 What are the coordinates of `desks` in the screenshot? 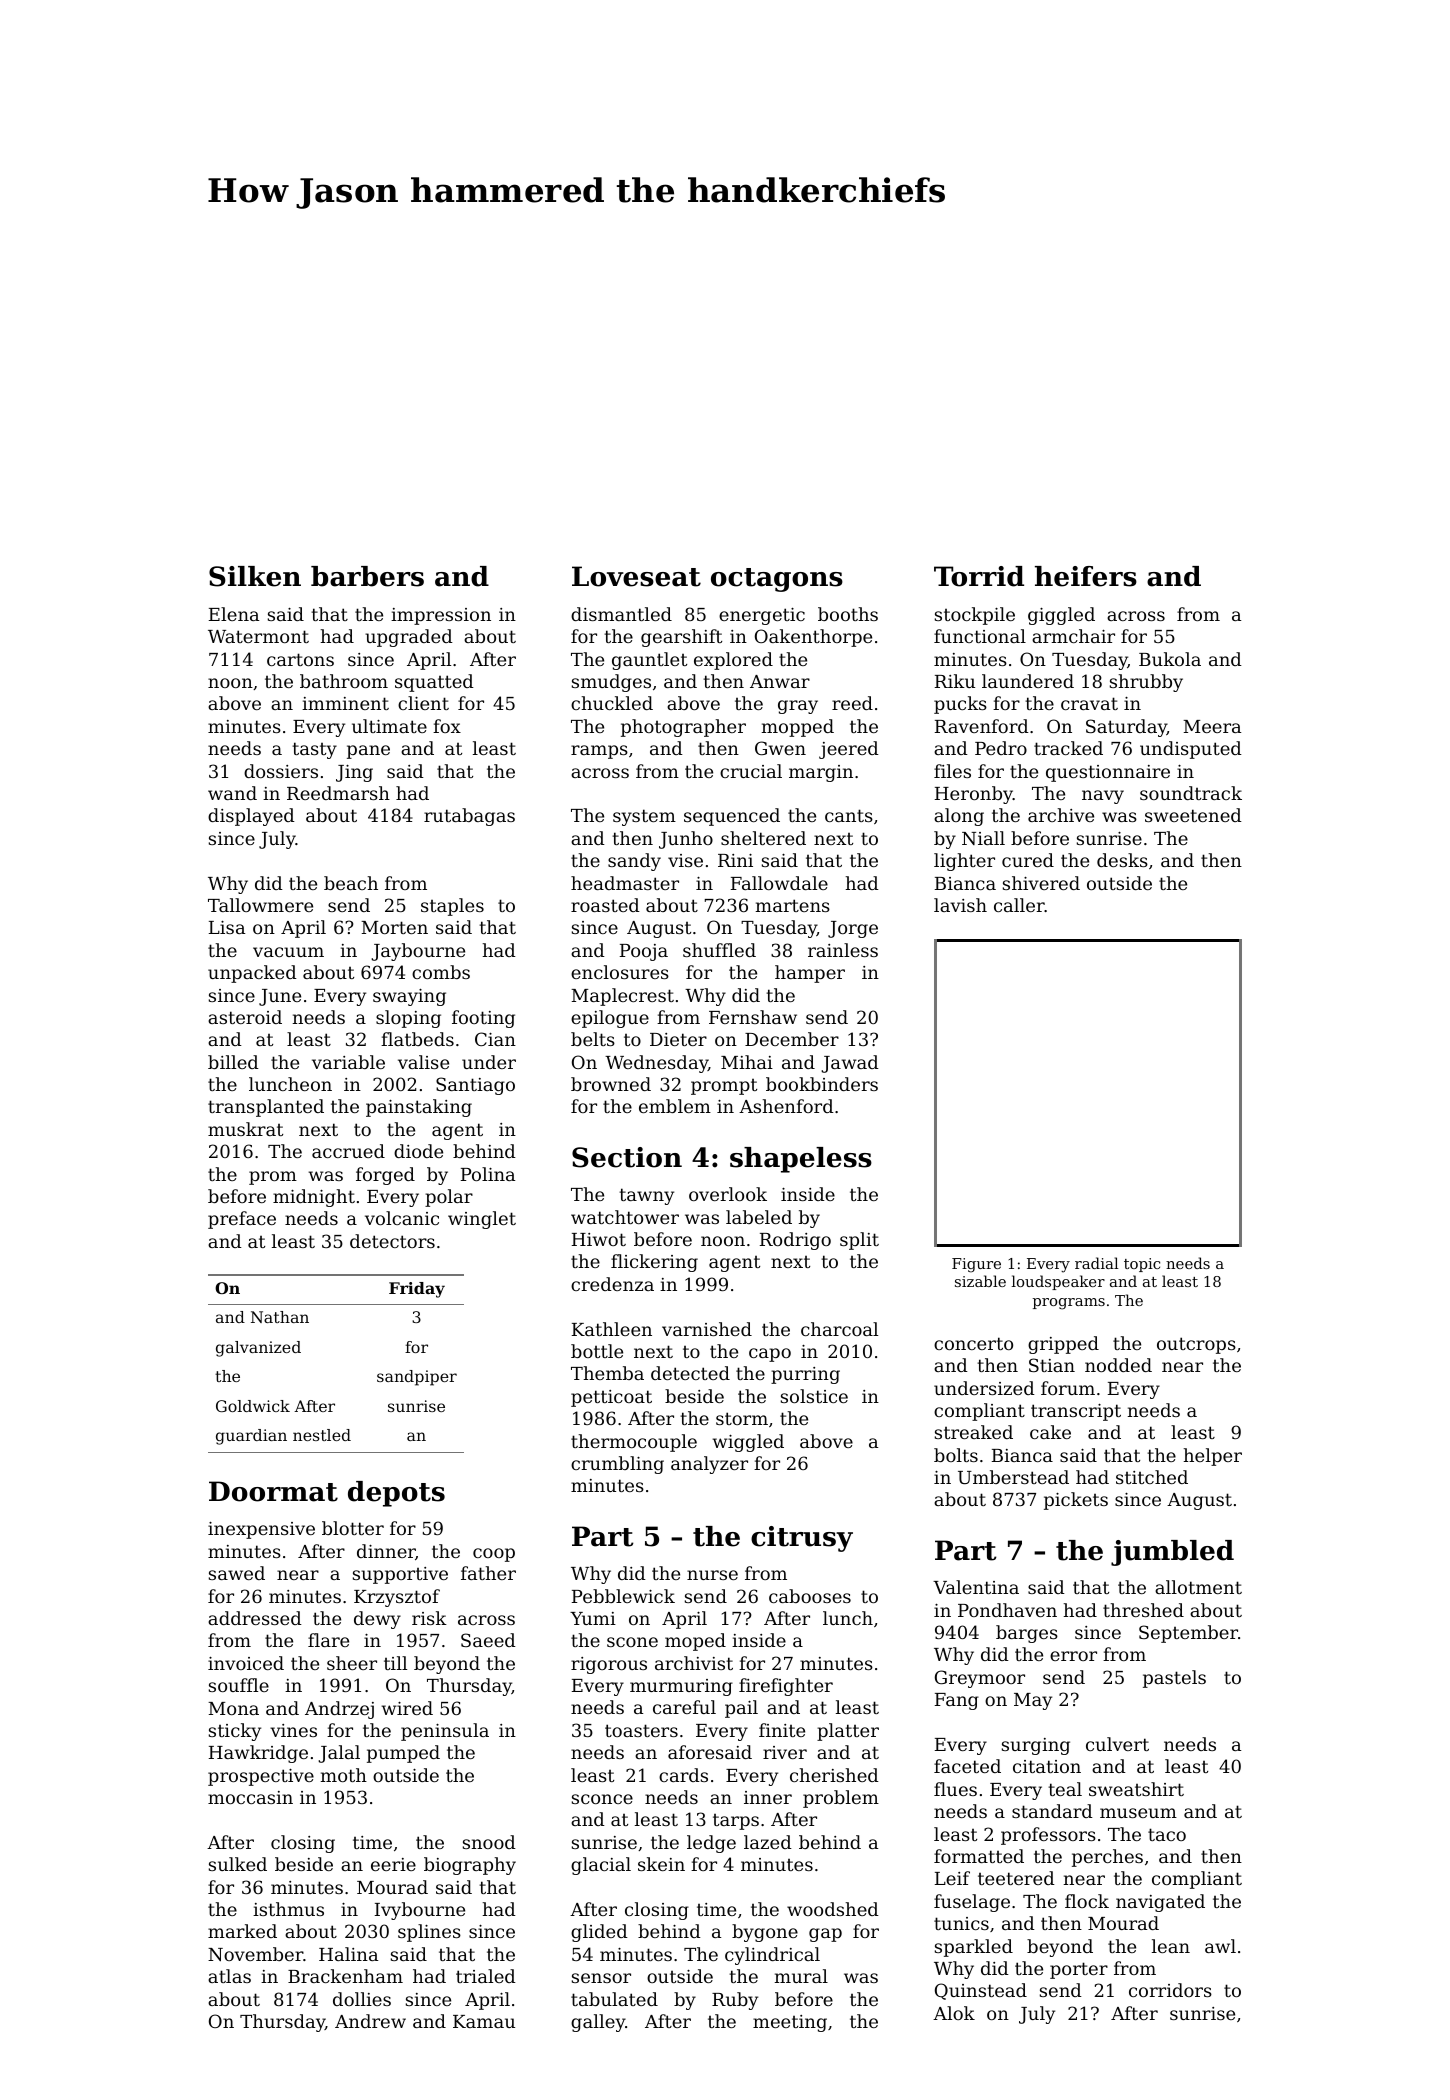 It's located at (1122, 860).
